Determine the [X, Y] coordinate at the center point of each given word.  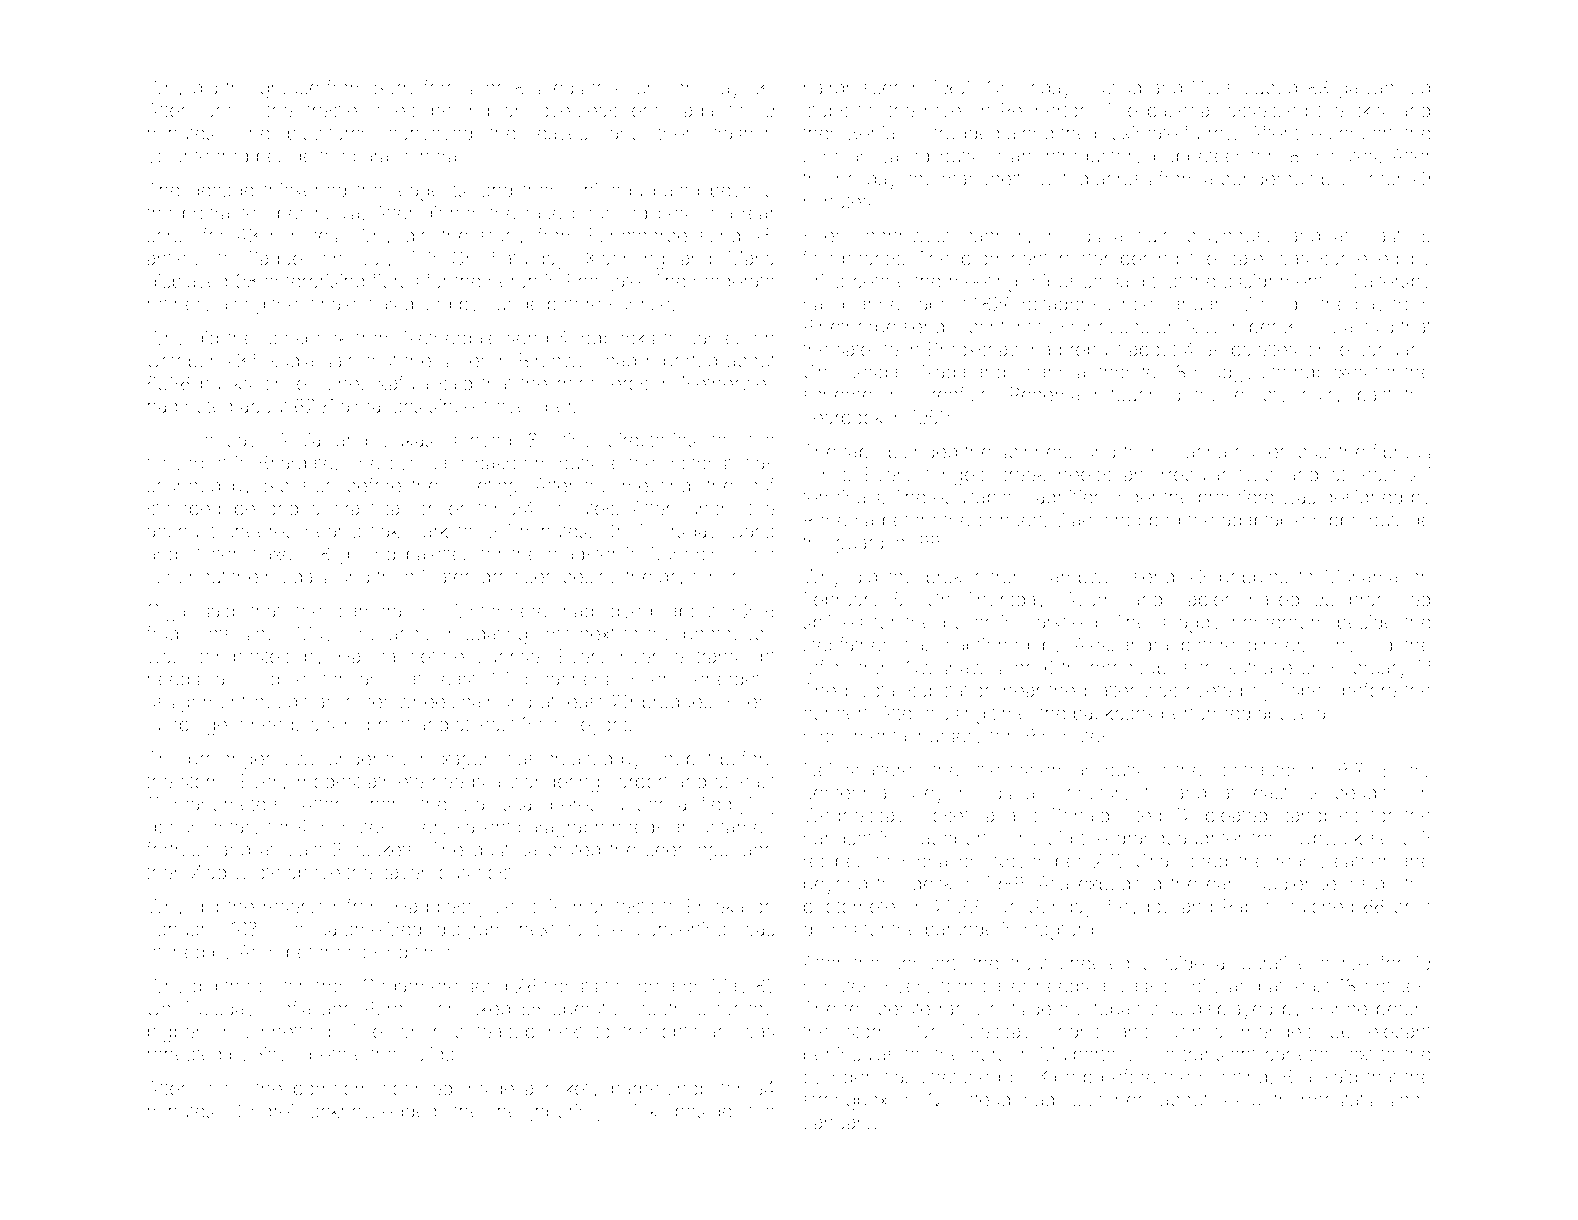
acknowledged [373, 1113]
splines [833, 624]
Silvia [1331, 326]
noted [209, 406]
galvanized [1384, 89]
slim [343, 724]
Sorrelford [415, 87]
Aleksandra [1121, 644]
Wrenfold [952, 394]
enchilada [672, 110]
